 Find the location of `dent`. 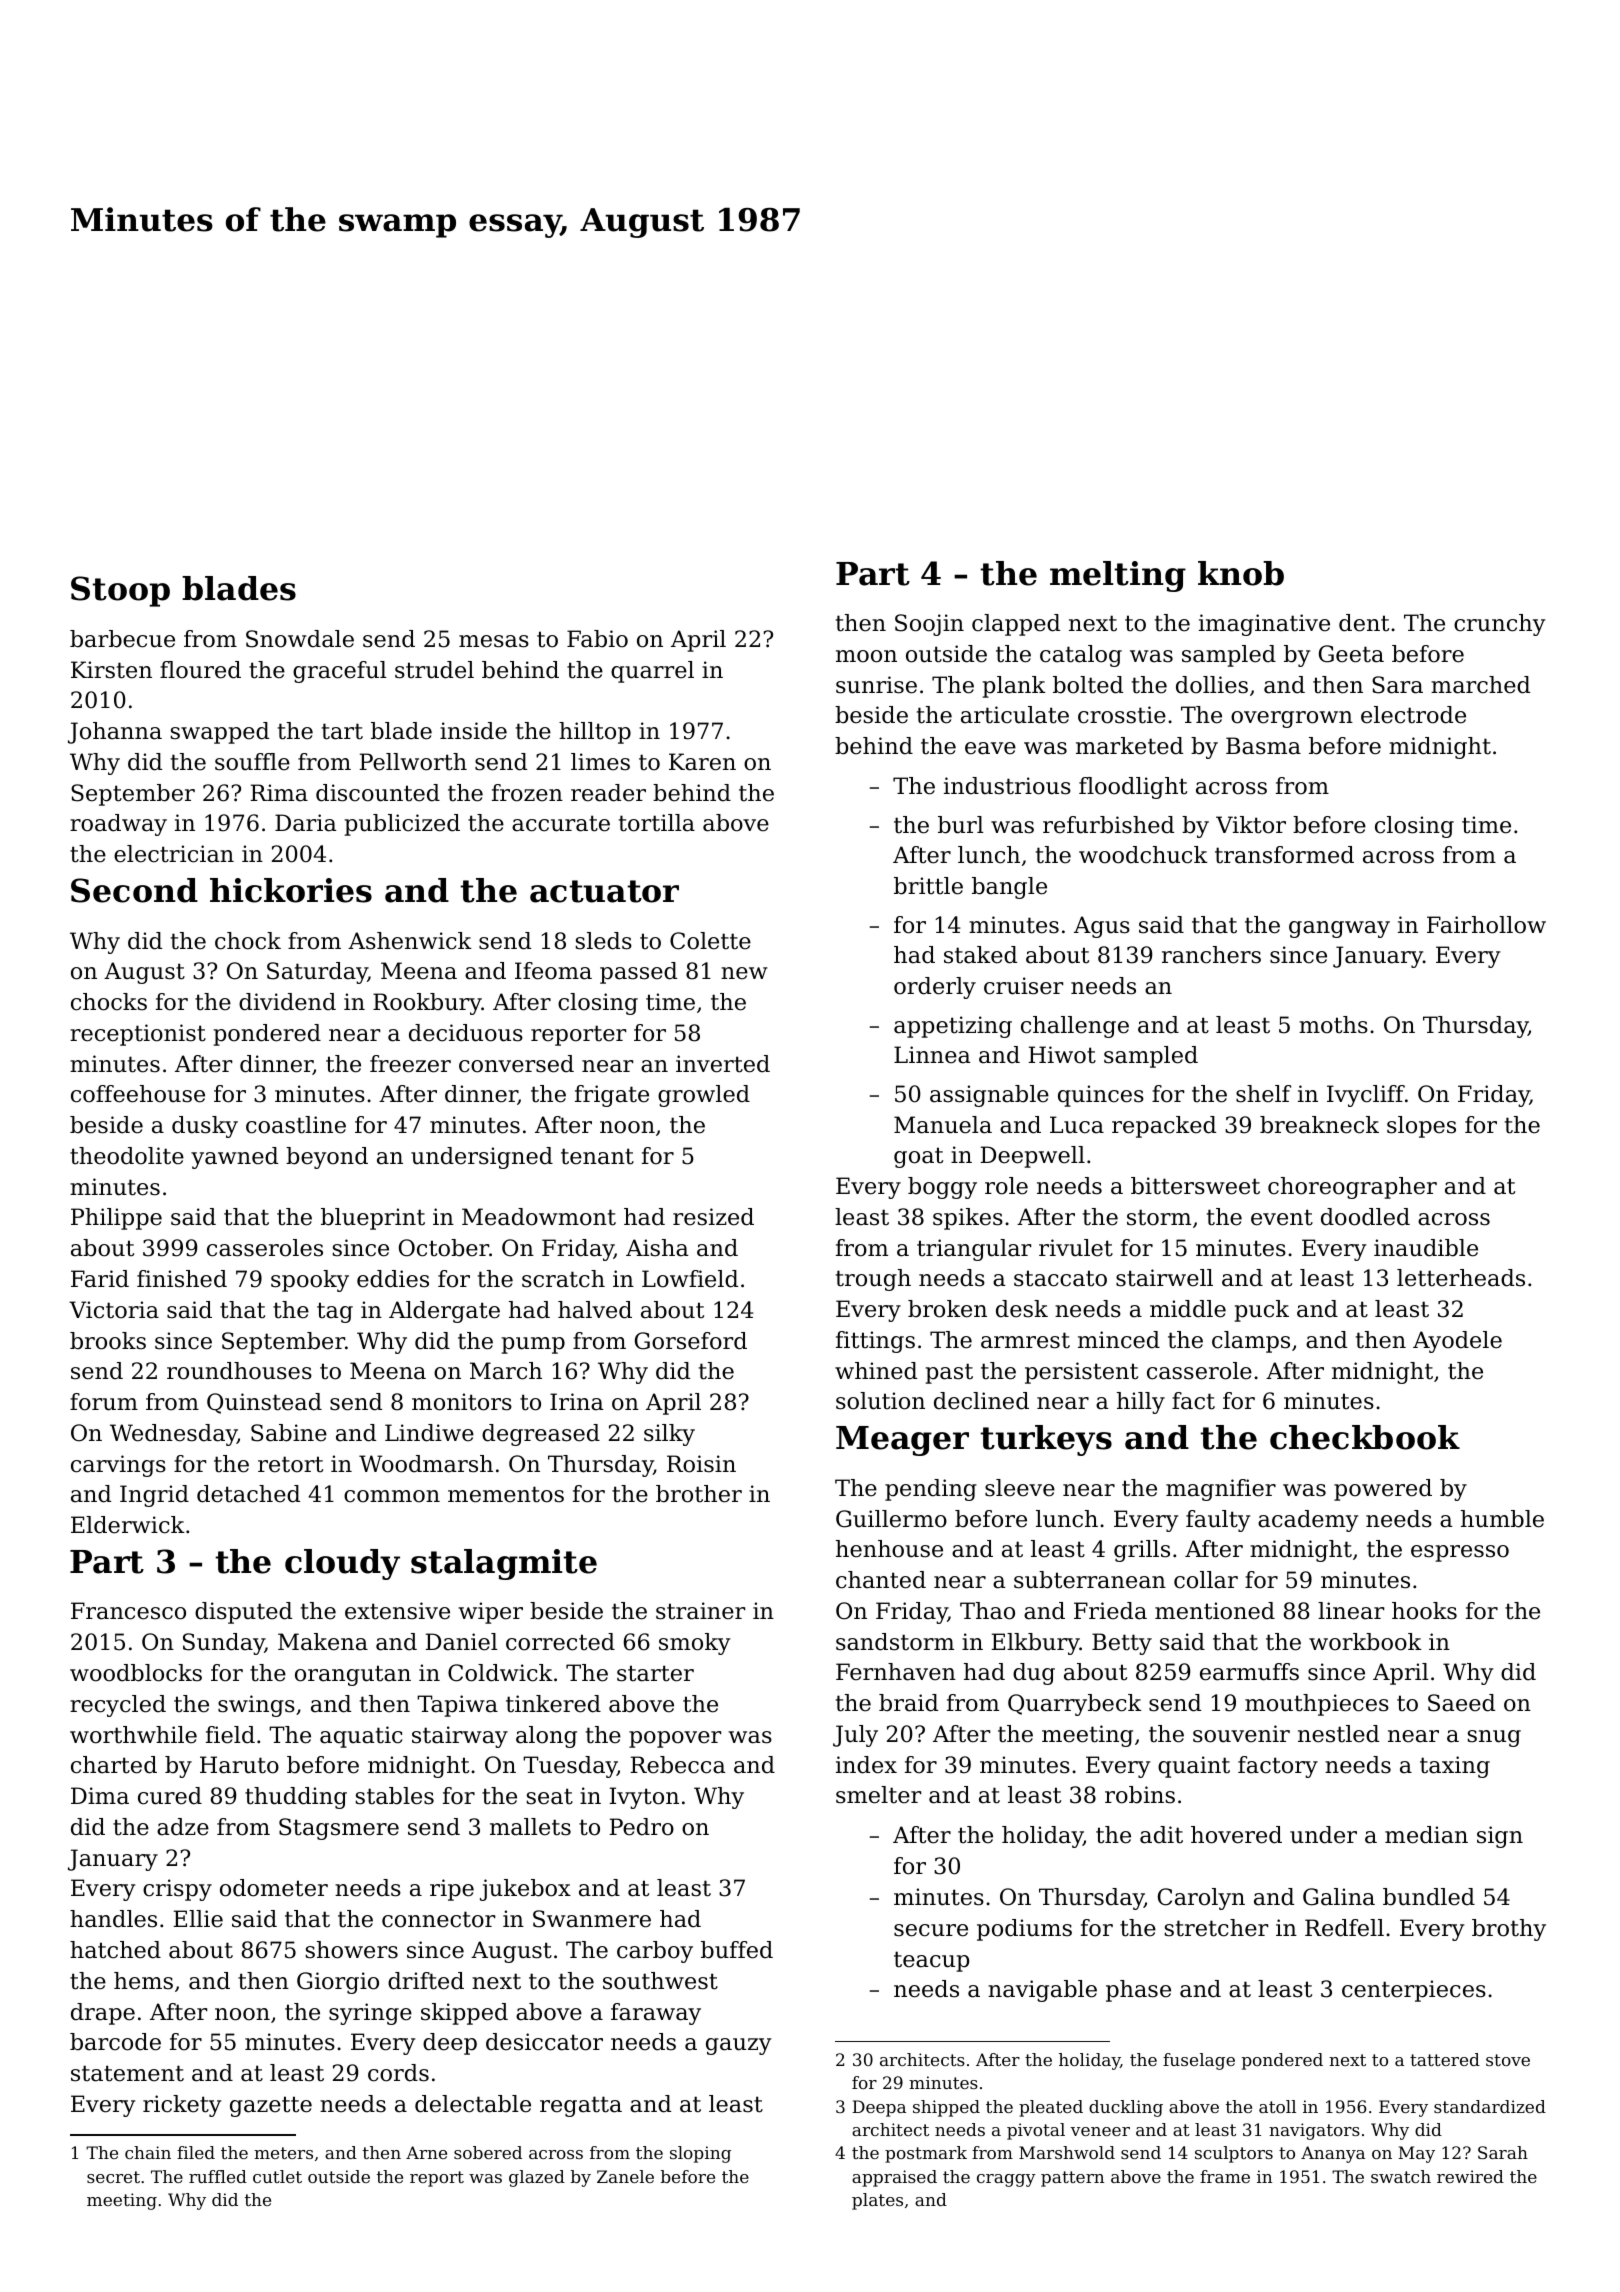

dent is located at coordinates (1364, 623).
